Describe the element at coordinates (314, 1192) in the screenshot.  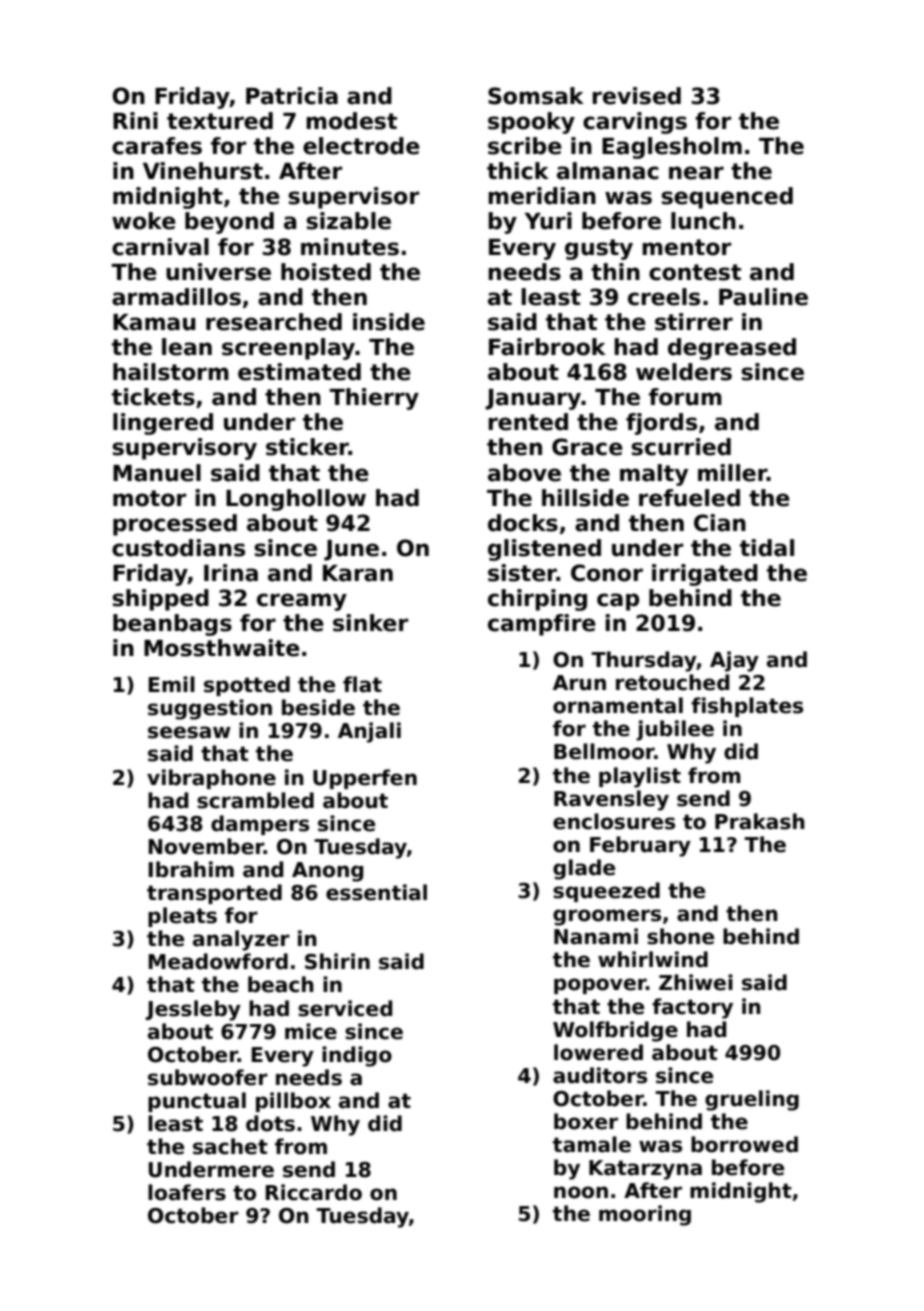
I see `Riccardo` at that location.
